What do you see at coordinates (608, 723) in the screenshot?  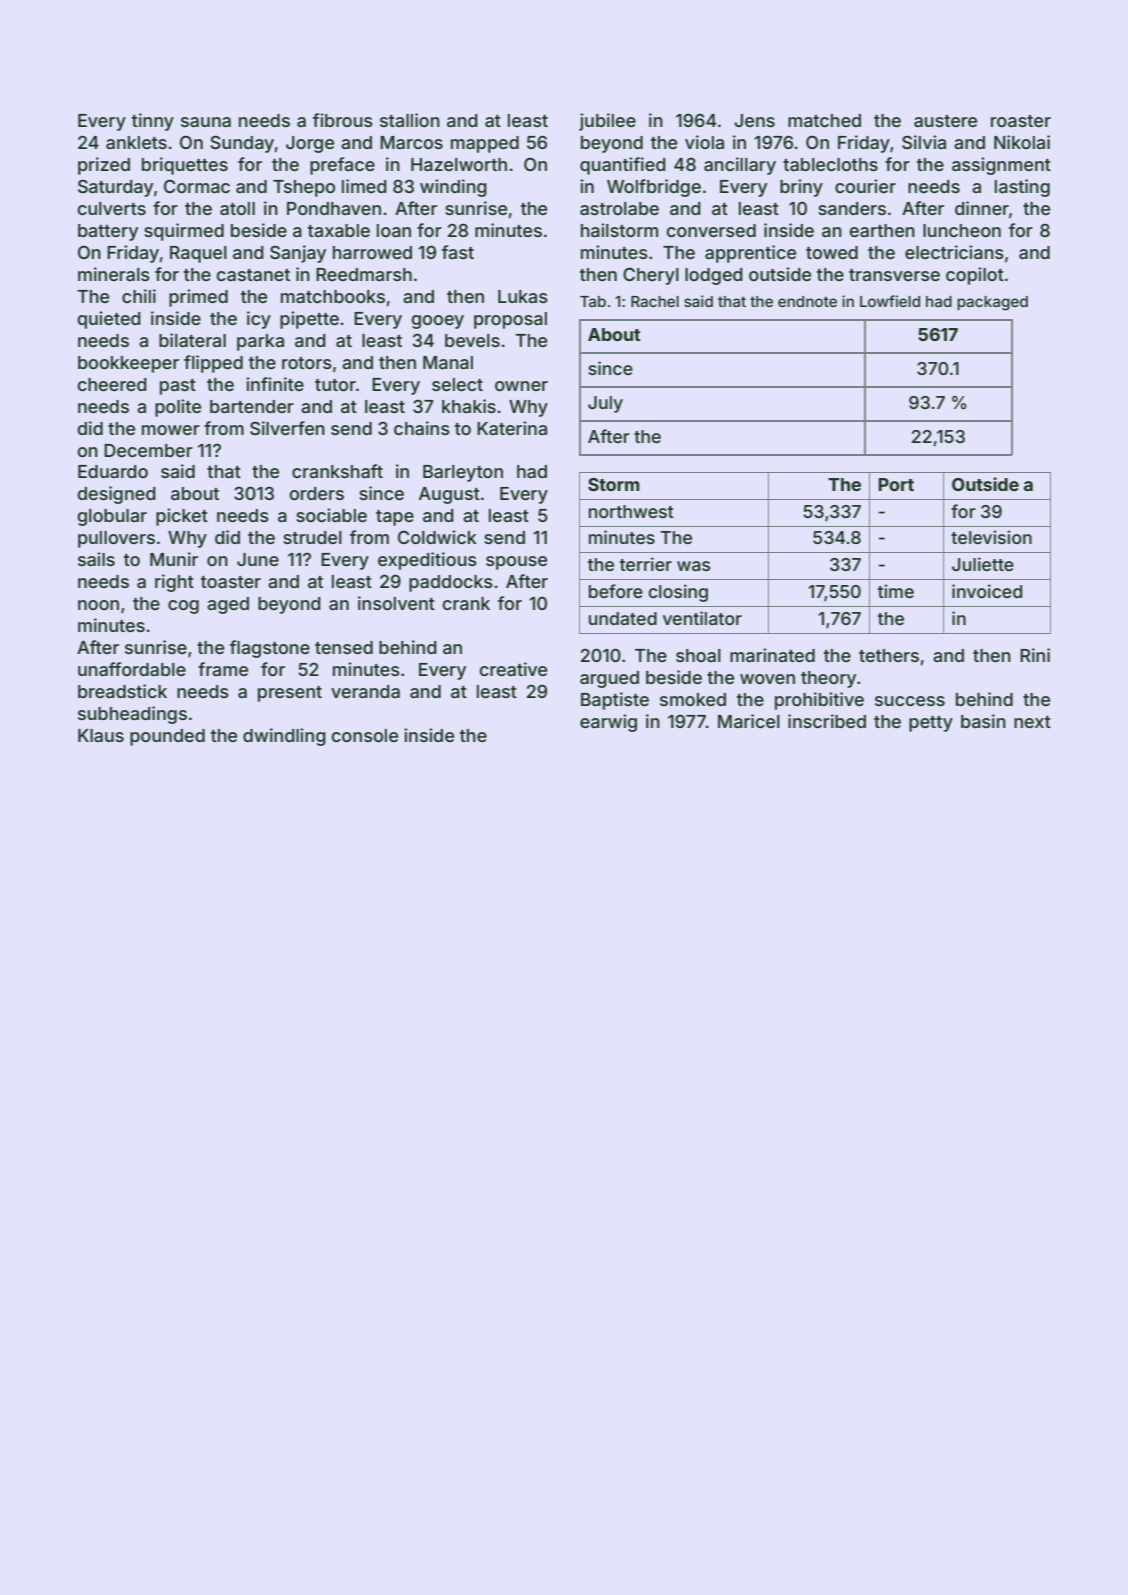 I see `earwig` at bounding box center [608, 723].
